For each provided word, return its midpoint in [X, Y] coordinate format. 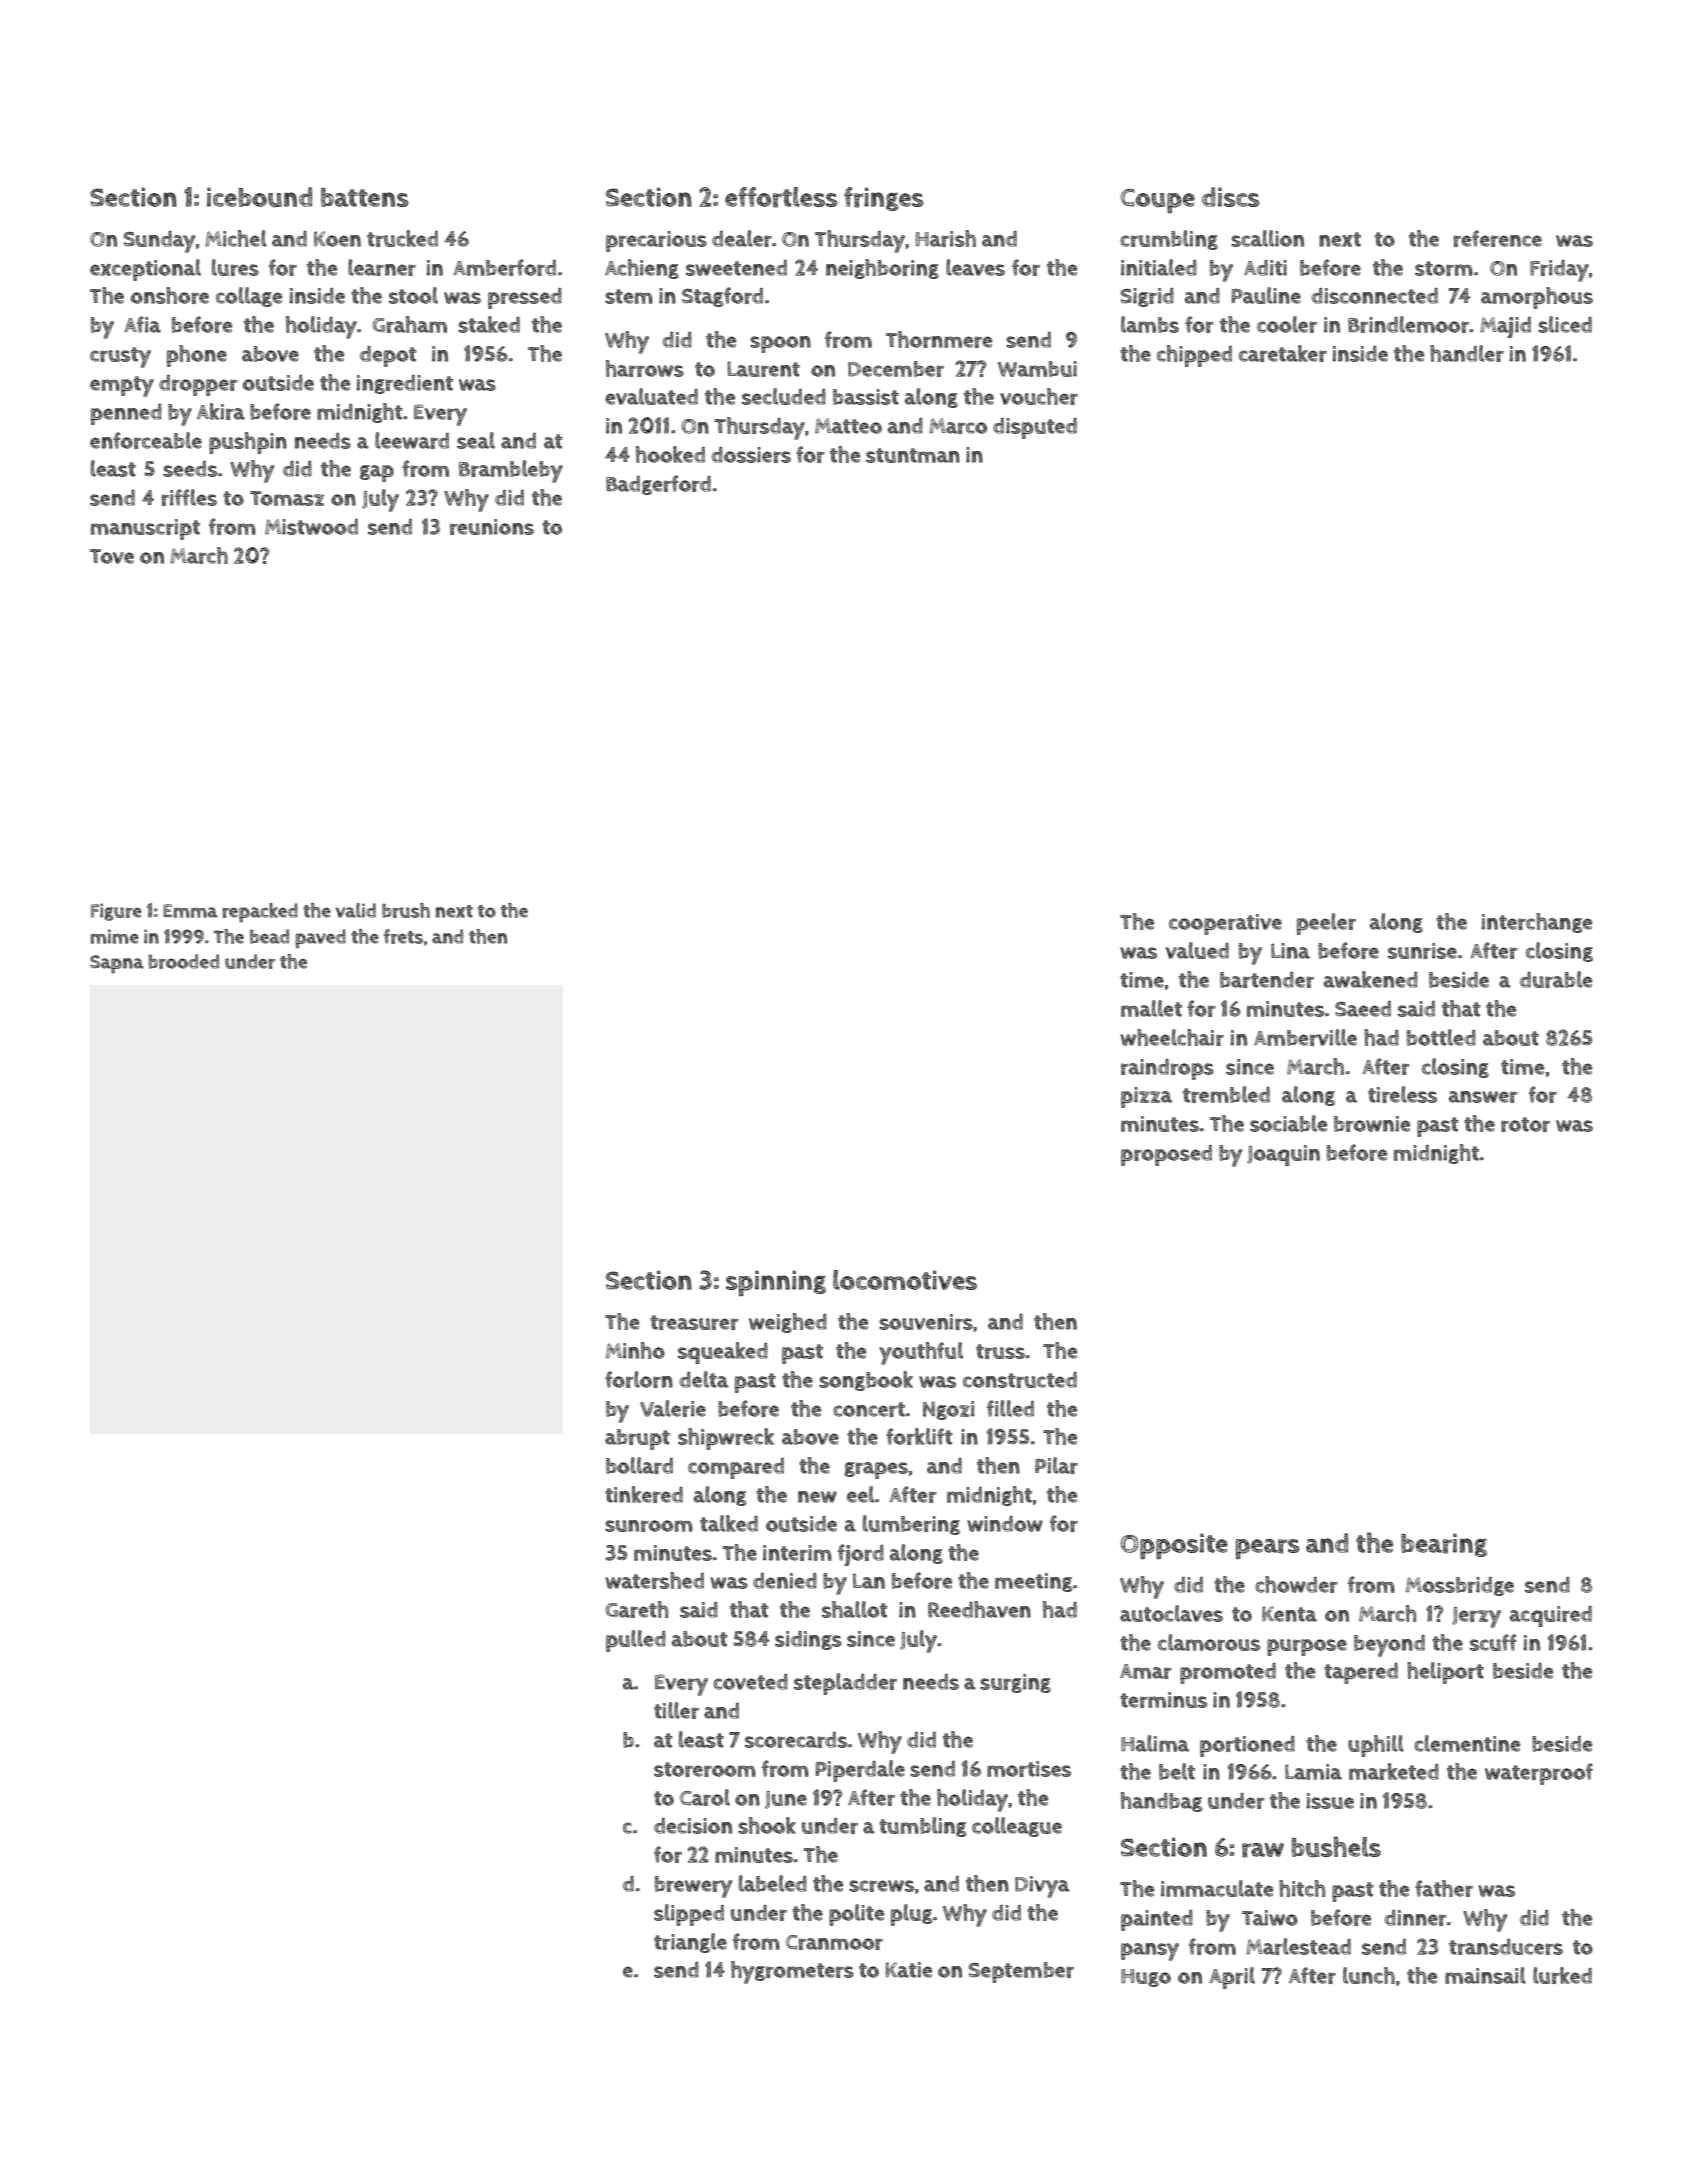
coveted [750, 1682]
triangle [690, 1943]
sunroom [649, 1526]
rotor [1525, 1124]
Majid [1505, 327]
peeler [1326, 924]
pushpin [248, 443]
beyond [1389, 1646]
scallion [1267, 238]
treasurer [694, 1322]
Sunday [159, 242]
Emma [190, 911]
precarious [656, 241]
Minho [635, 1350]
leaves [975, 267]
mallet [1151, 1008]
